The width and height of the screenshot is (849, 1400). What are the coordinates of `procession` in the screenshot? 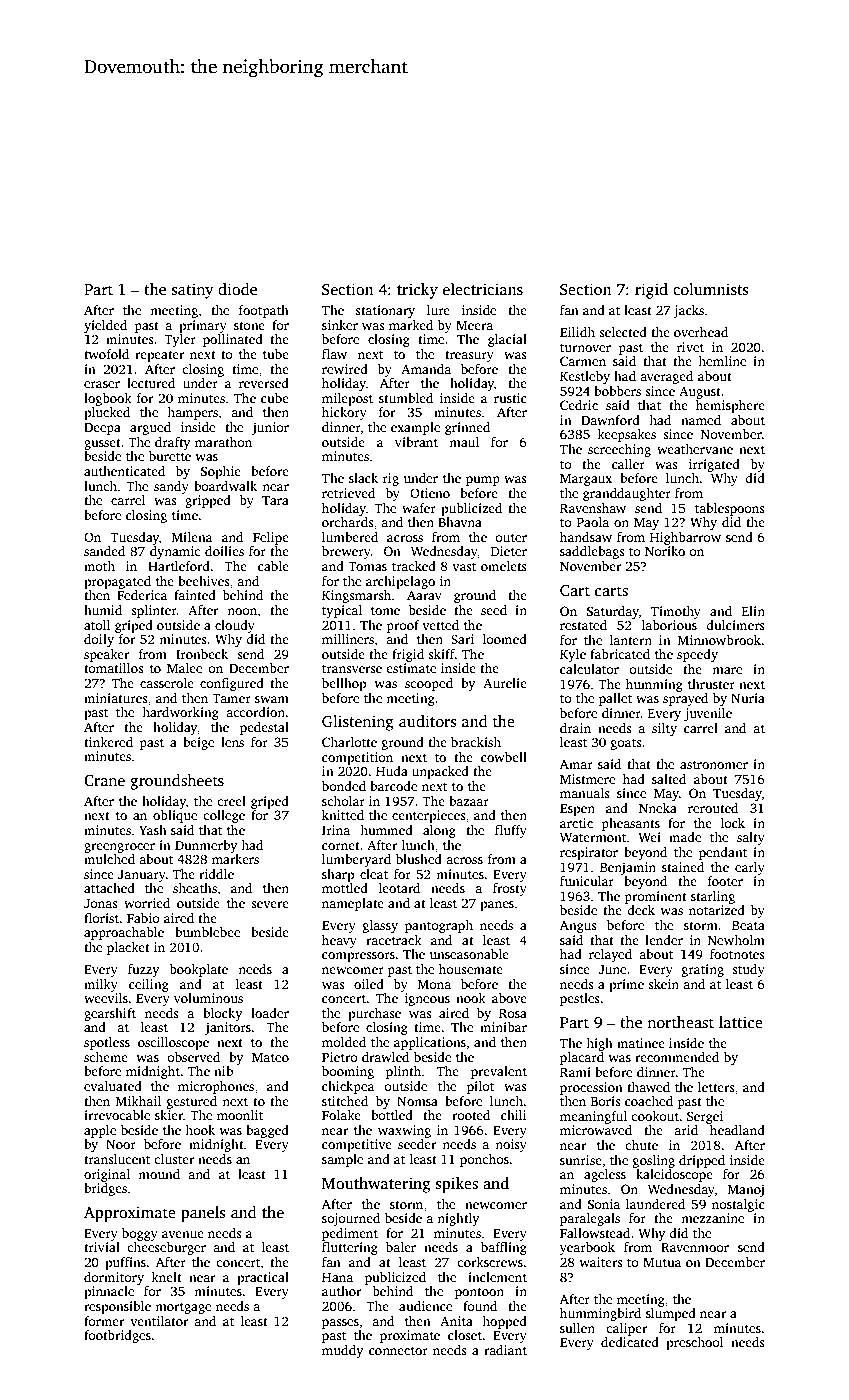 It's located at (591, 1088).
